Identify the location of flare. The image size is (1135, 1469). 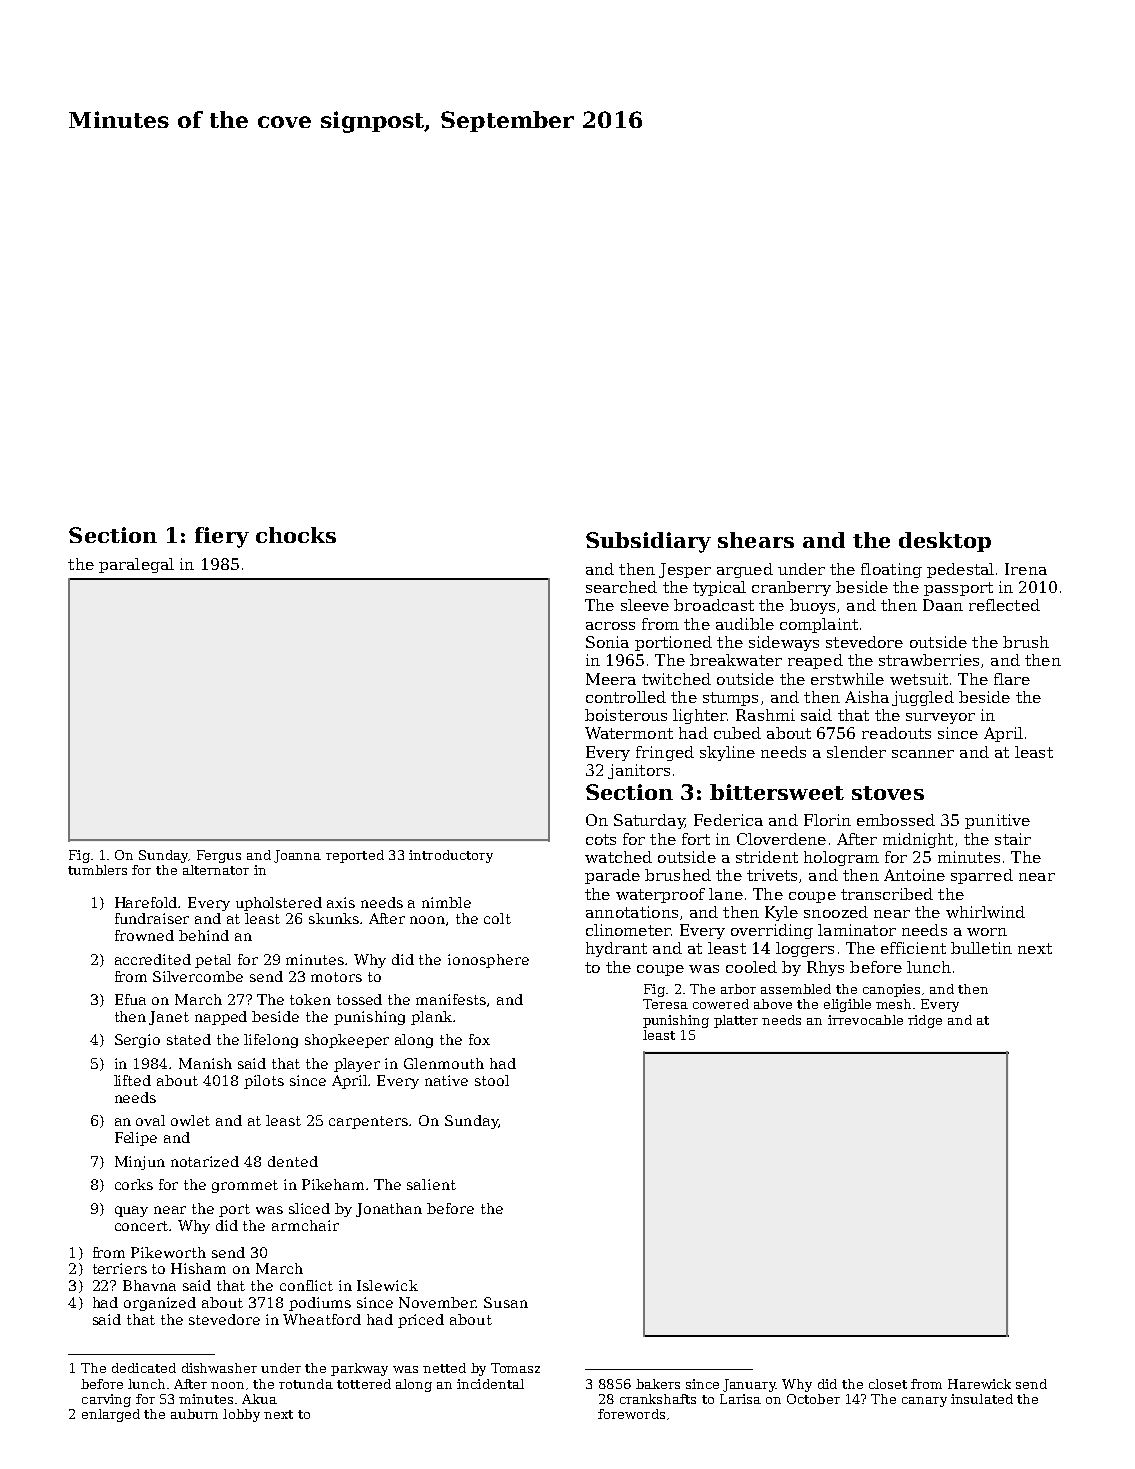
(1012, 679).
